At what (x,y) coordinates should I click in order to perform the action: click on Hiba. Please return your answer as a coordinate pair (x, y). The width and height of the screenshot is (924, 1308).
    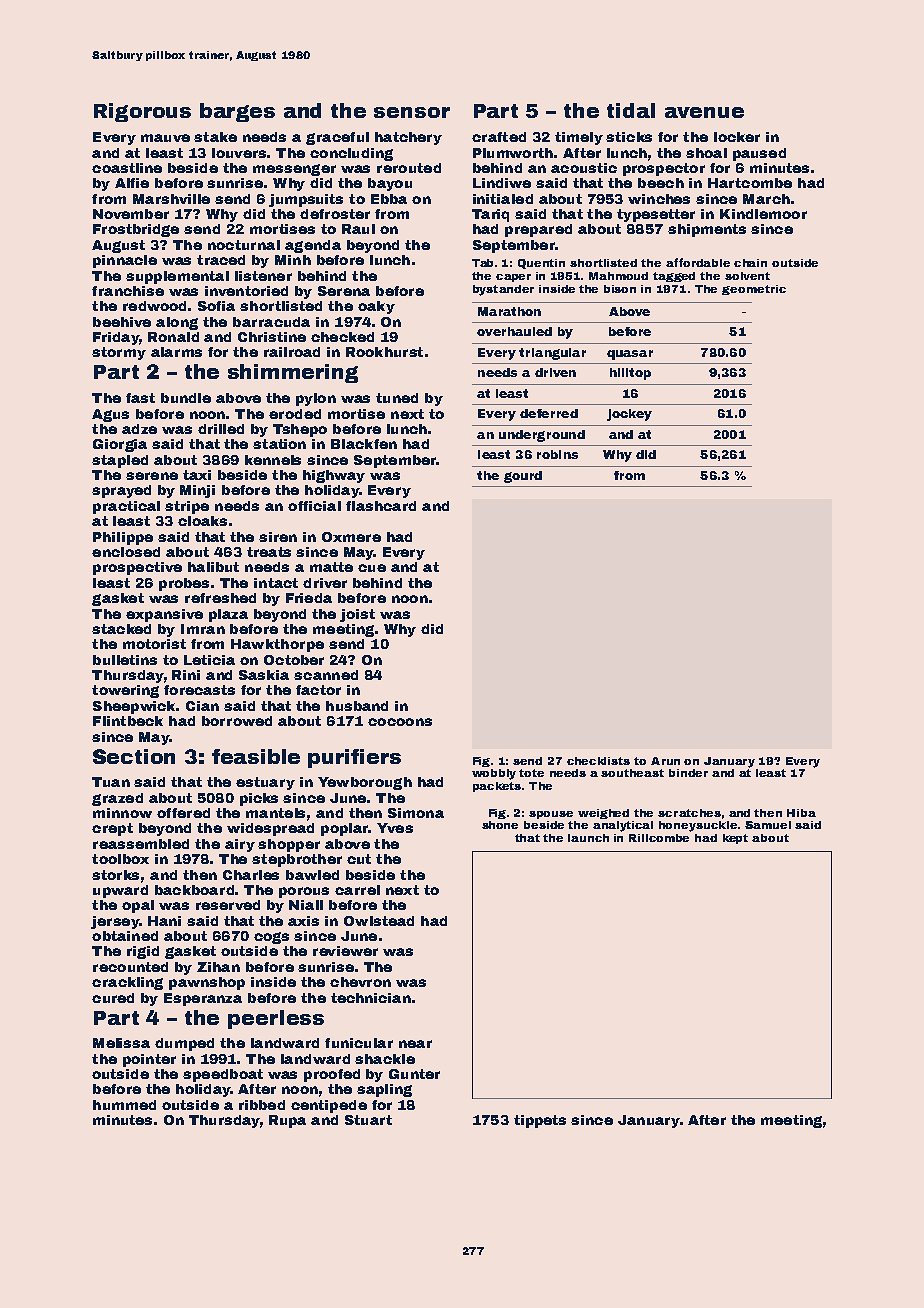
    Looking at the image, I should click on (801, 813).
